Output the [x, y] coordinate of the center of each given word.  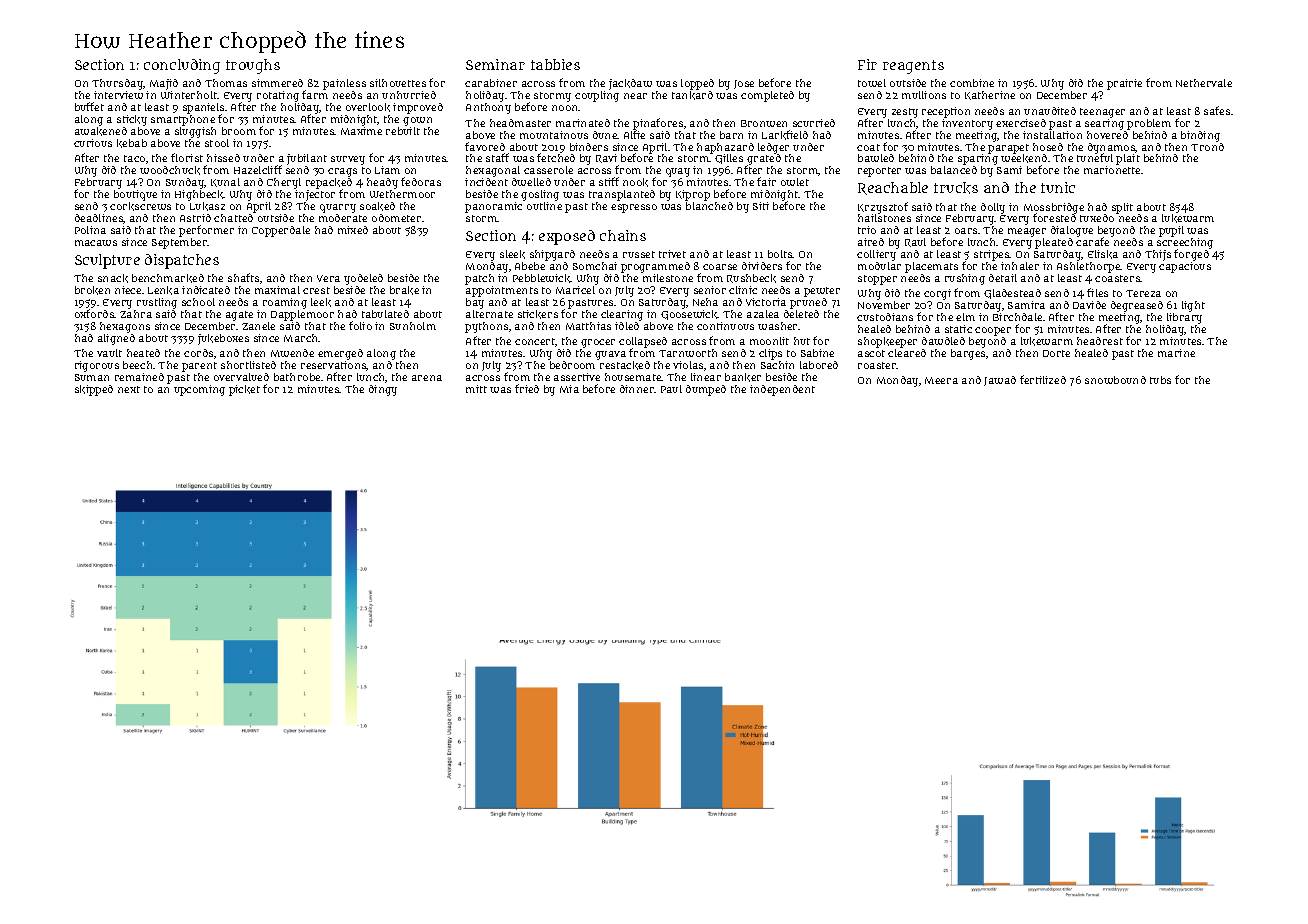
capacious [1185, 267]
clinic [743, 290]
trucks [956, 188]
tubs [1160, 380]
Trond [1207, 147]
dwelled [531, 182]
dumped [706, 390]
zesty [905, 113]
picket [244, 390]
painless [344, 84]
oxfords [95, 313]
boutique [135, 195]
